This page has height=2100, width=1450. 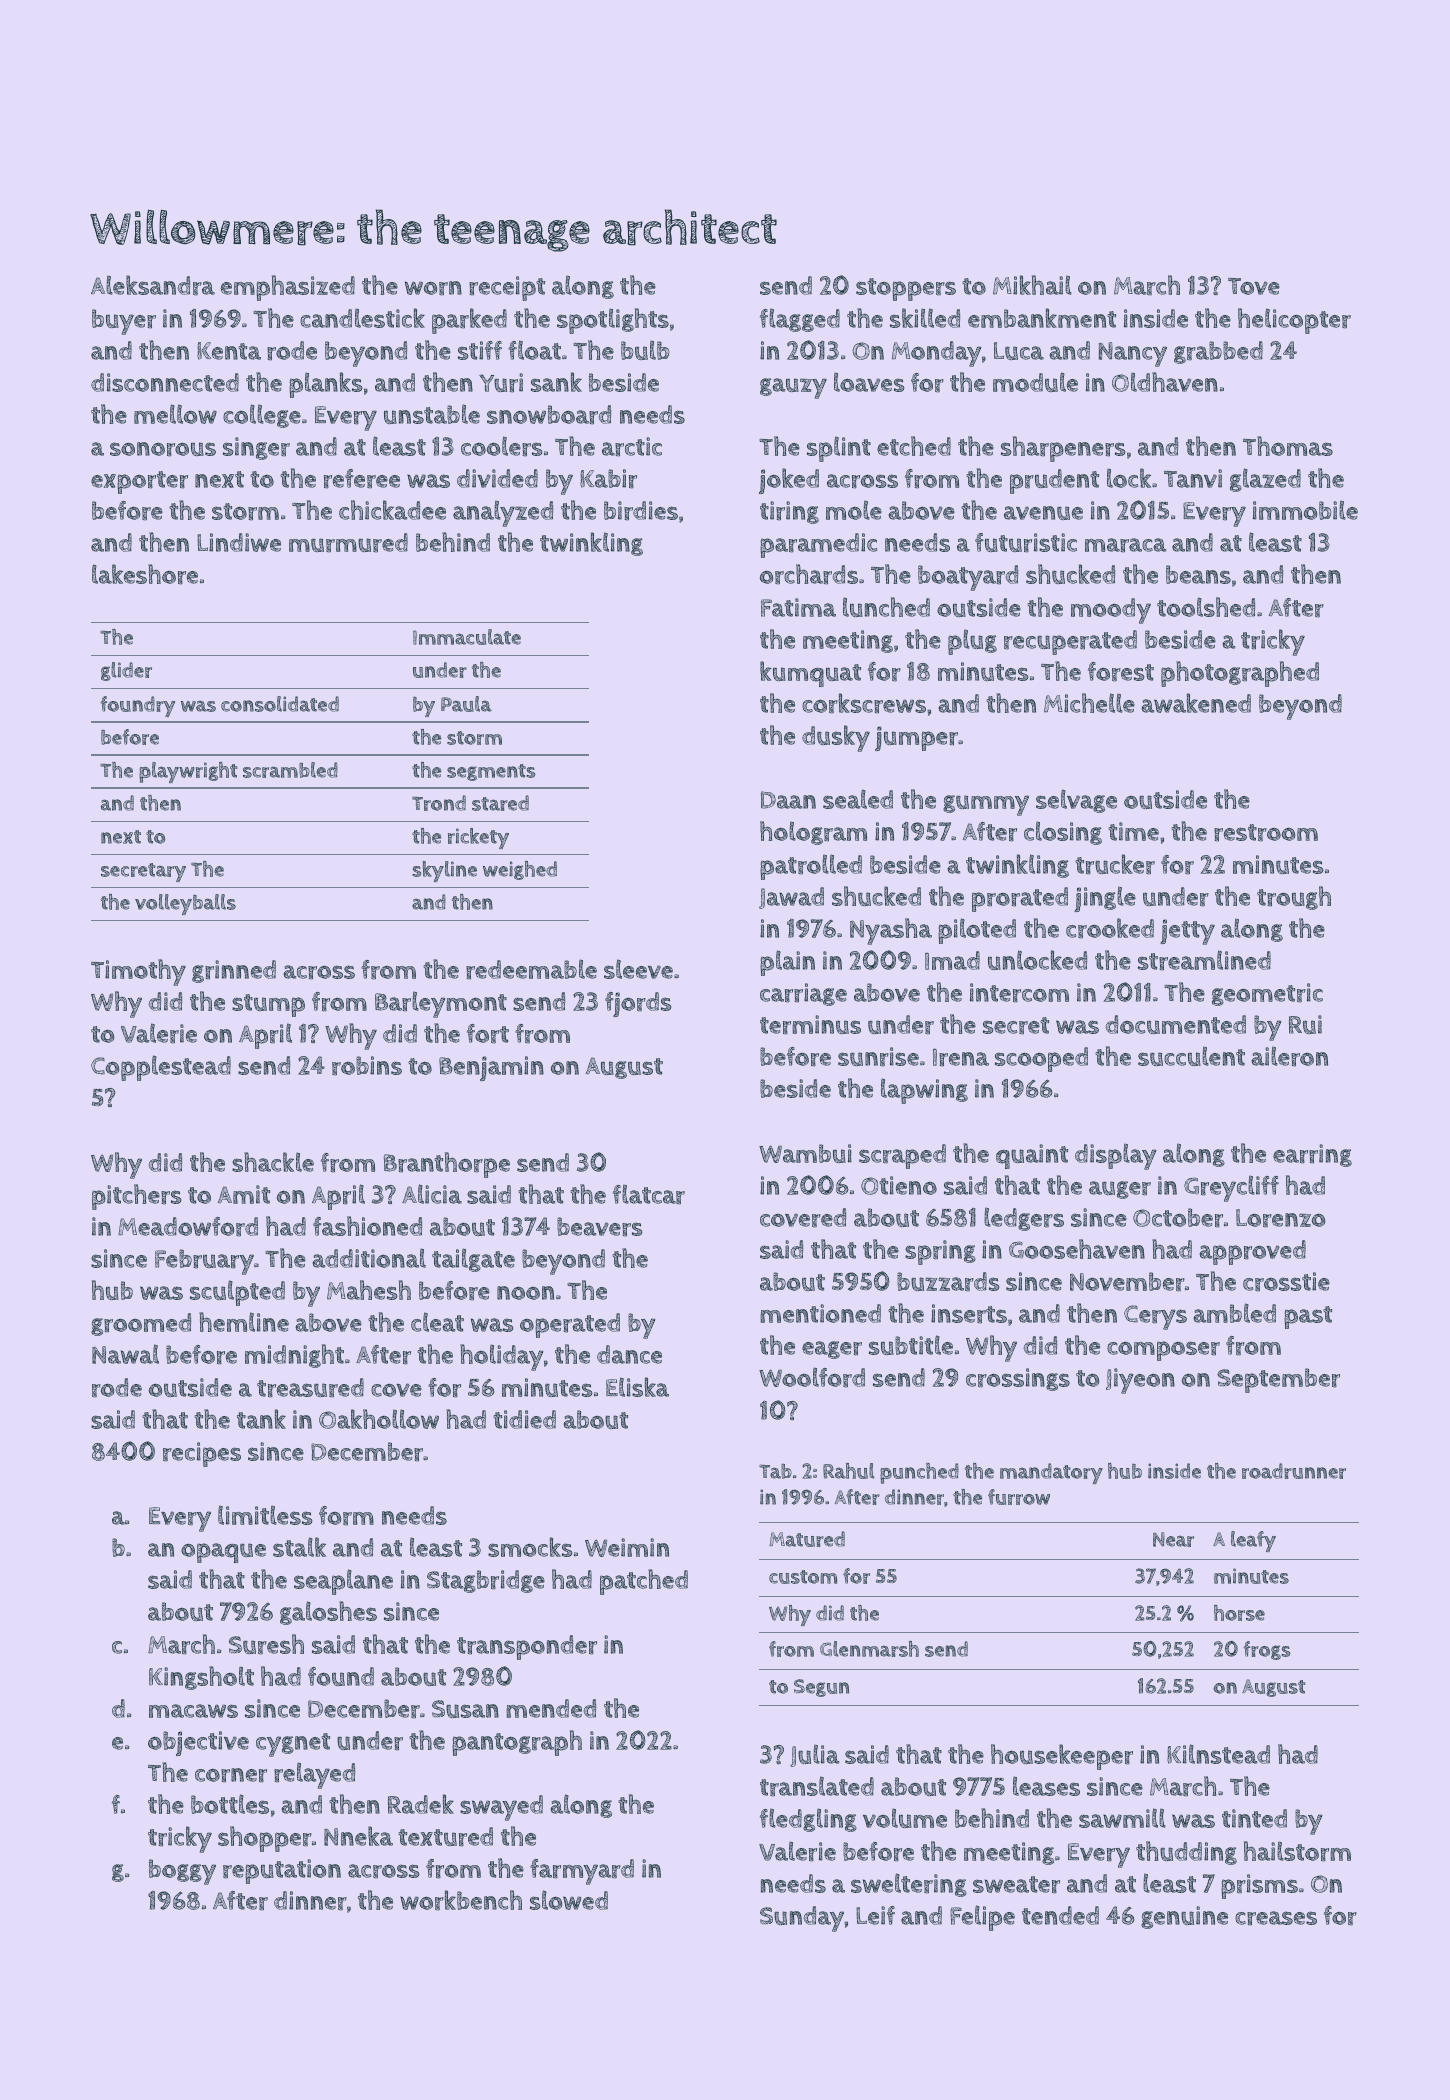 I want to click on objective, so click(x=198, y=1743).
